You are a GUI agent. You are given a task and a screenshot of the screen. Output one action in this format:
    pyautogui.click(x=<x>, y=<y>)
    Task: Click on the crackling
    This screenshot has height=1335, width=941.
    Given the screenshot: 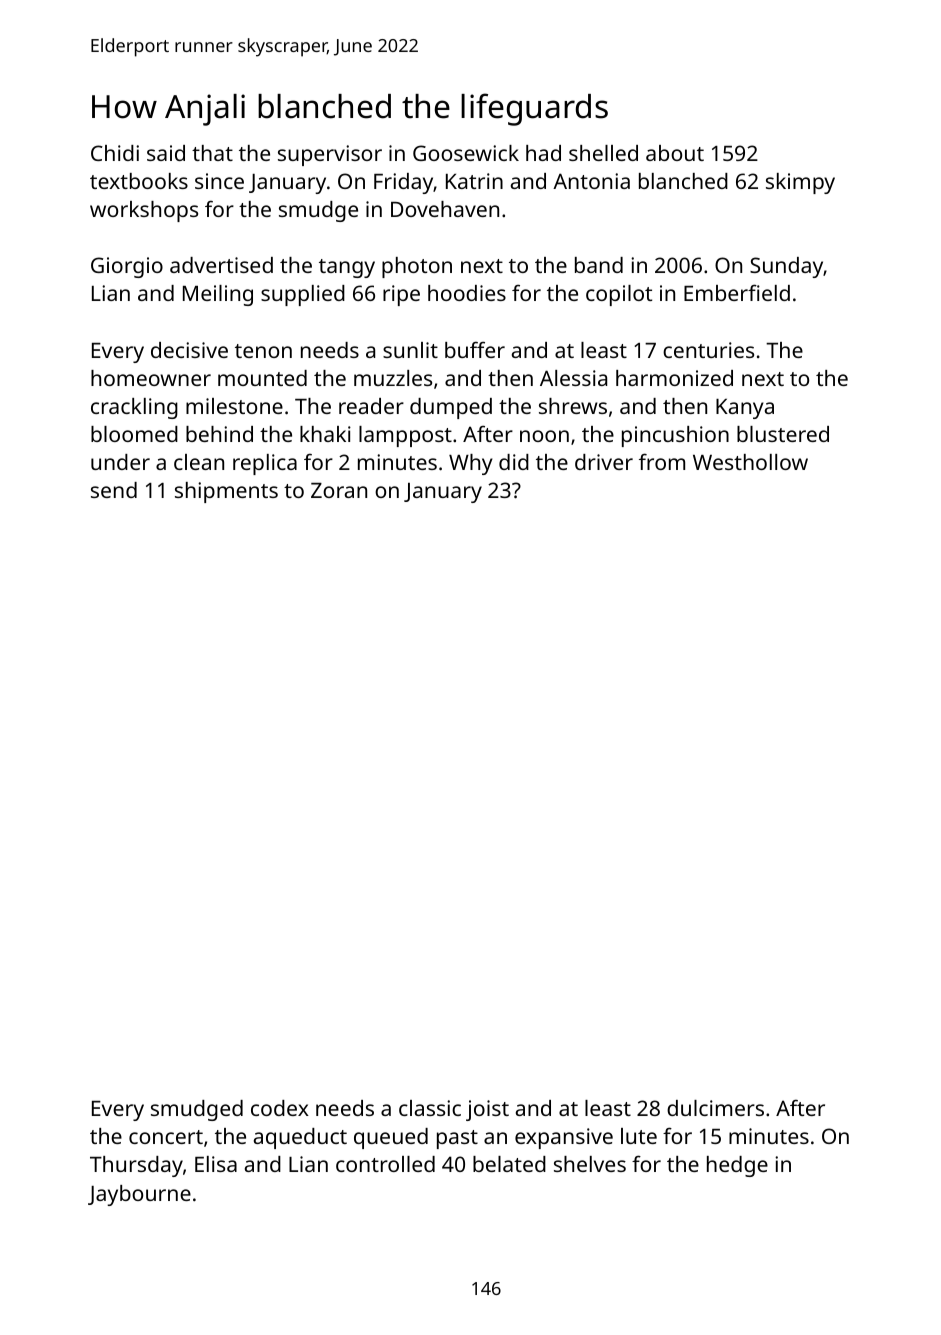 What is the action you would take?
    pyautogui.click(x=134, y=408)
